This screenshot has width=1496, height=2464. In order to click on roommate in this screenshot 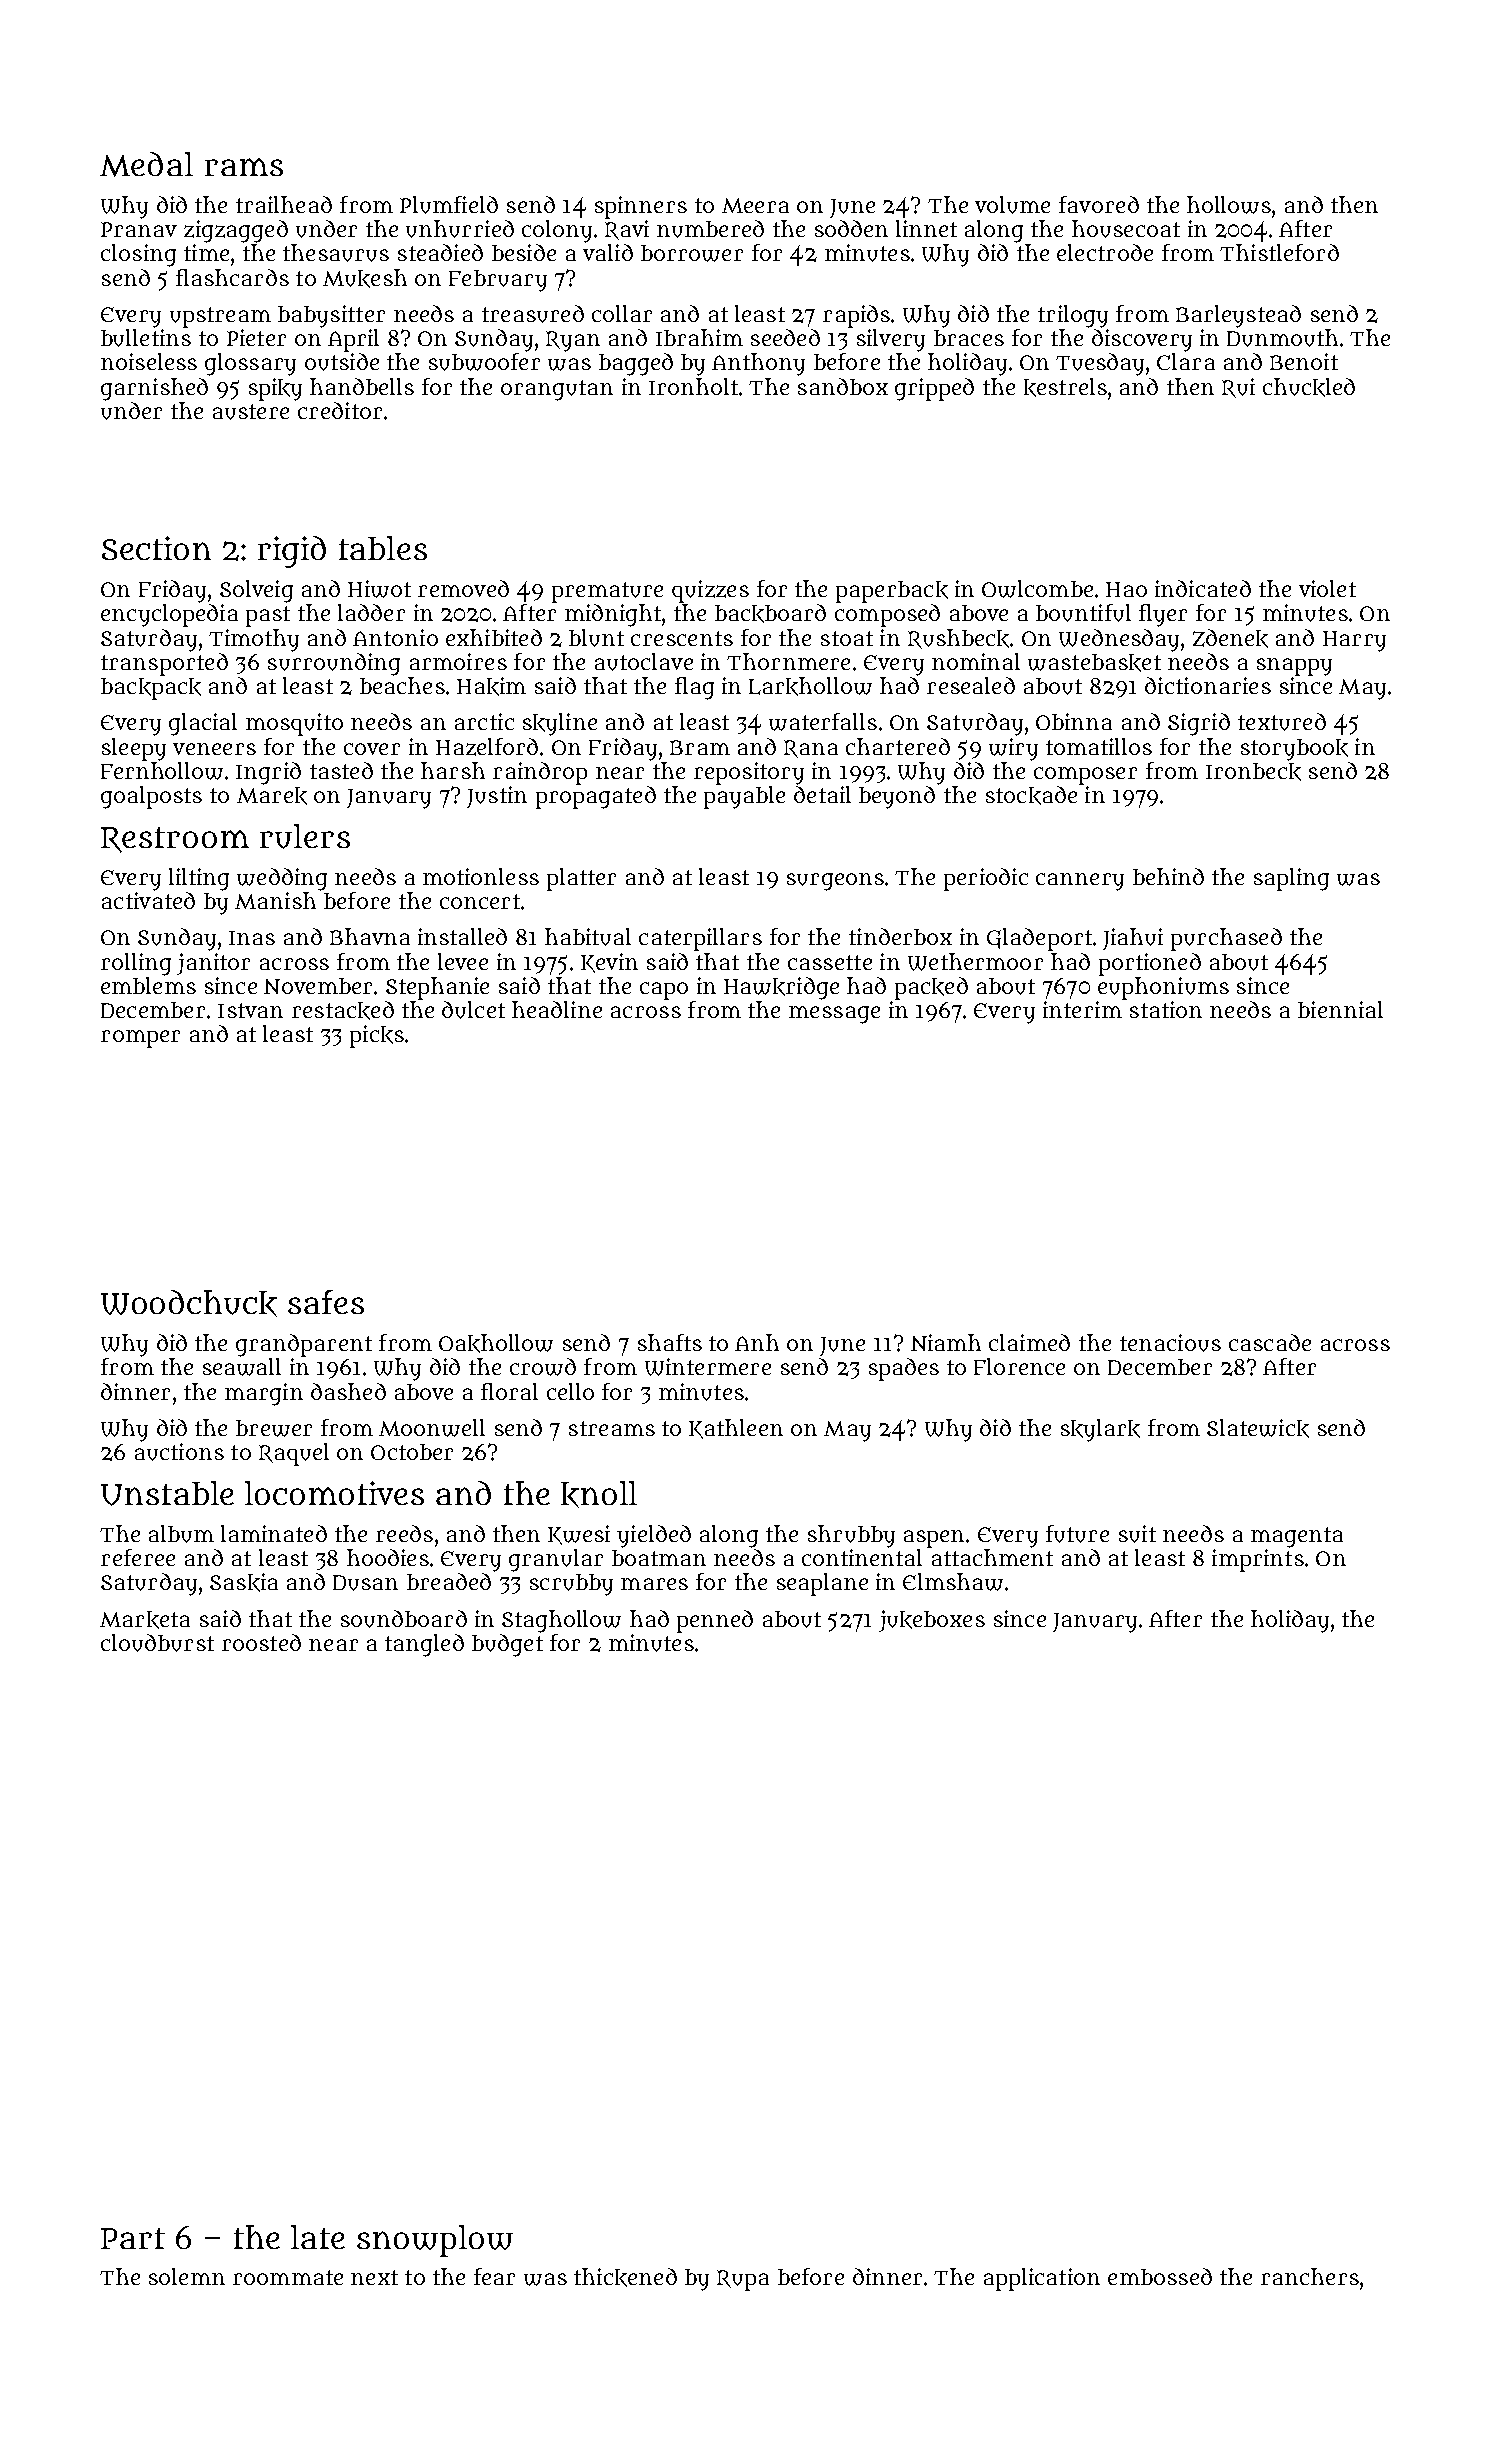, I will do `click(288, 2277)`.
